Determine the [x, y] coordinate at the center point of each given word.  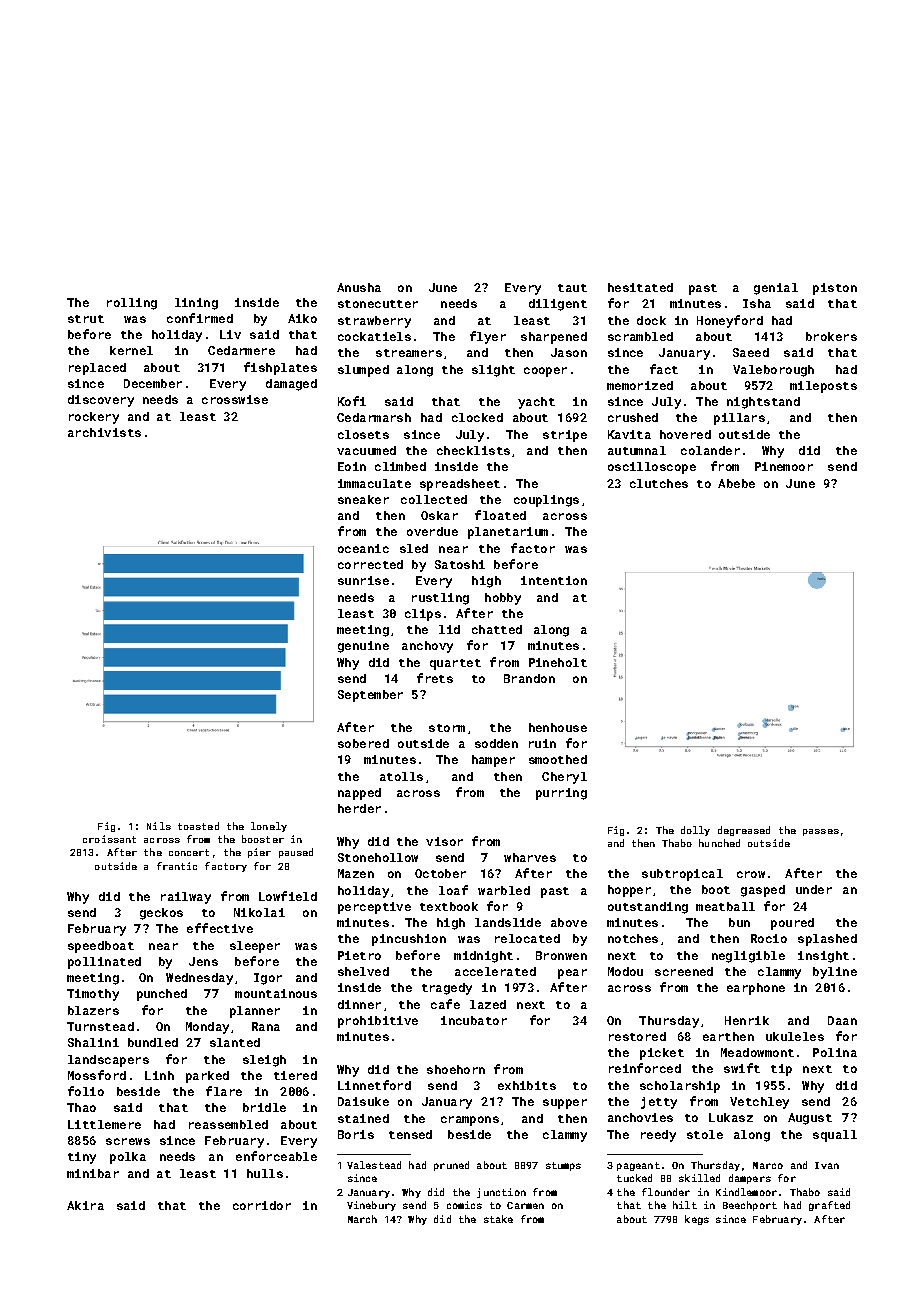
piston [835, 289]
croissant [109, 839]
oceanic [363, 548]
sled [414, 548]
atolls [401, 776]
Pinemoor [784, 466]
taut [572, 288]
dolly [695, 831]
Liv [230, 334]
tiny [82, 1158]
